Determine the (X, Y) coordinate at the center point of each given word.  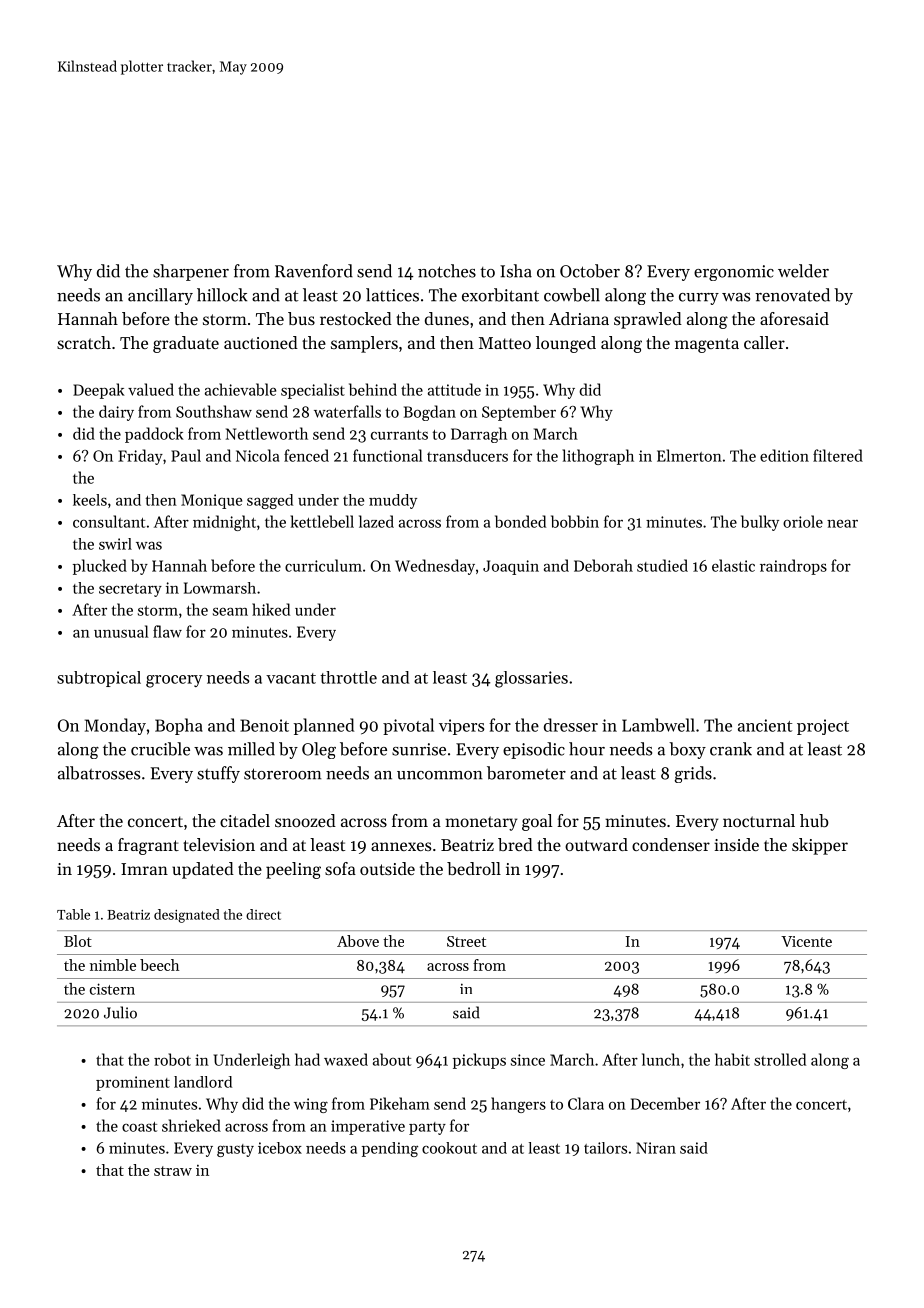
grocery (174, 681)
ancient (765, 725)
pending (390, 1149)
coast (139, 1127)
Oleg (319, 750)
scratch (84, 342)
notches (447, 271)
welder (803, 271)
